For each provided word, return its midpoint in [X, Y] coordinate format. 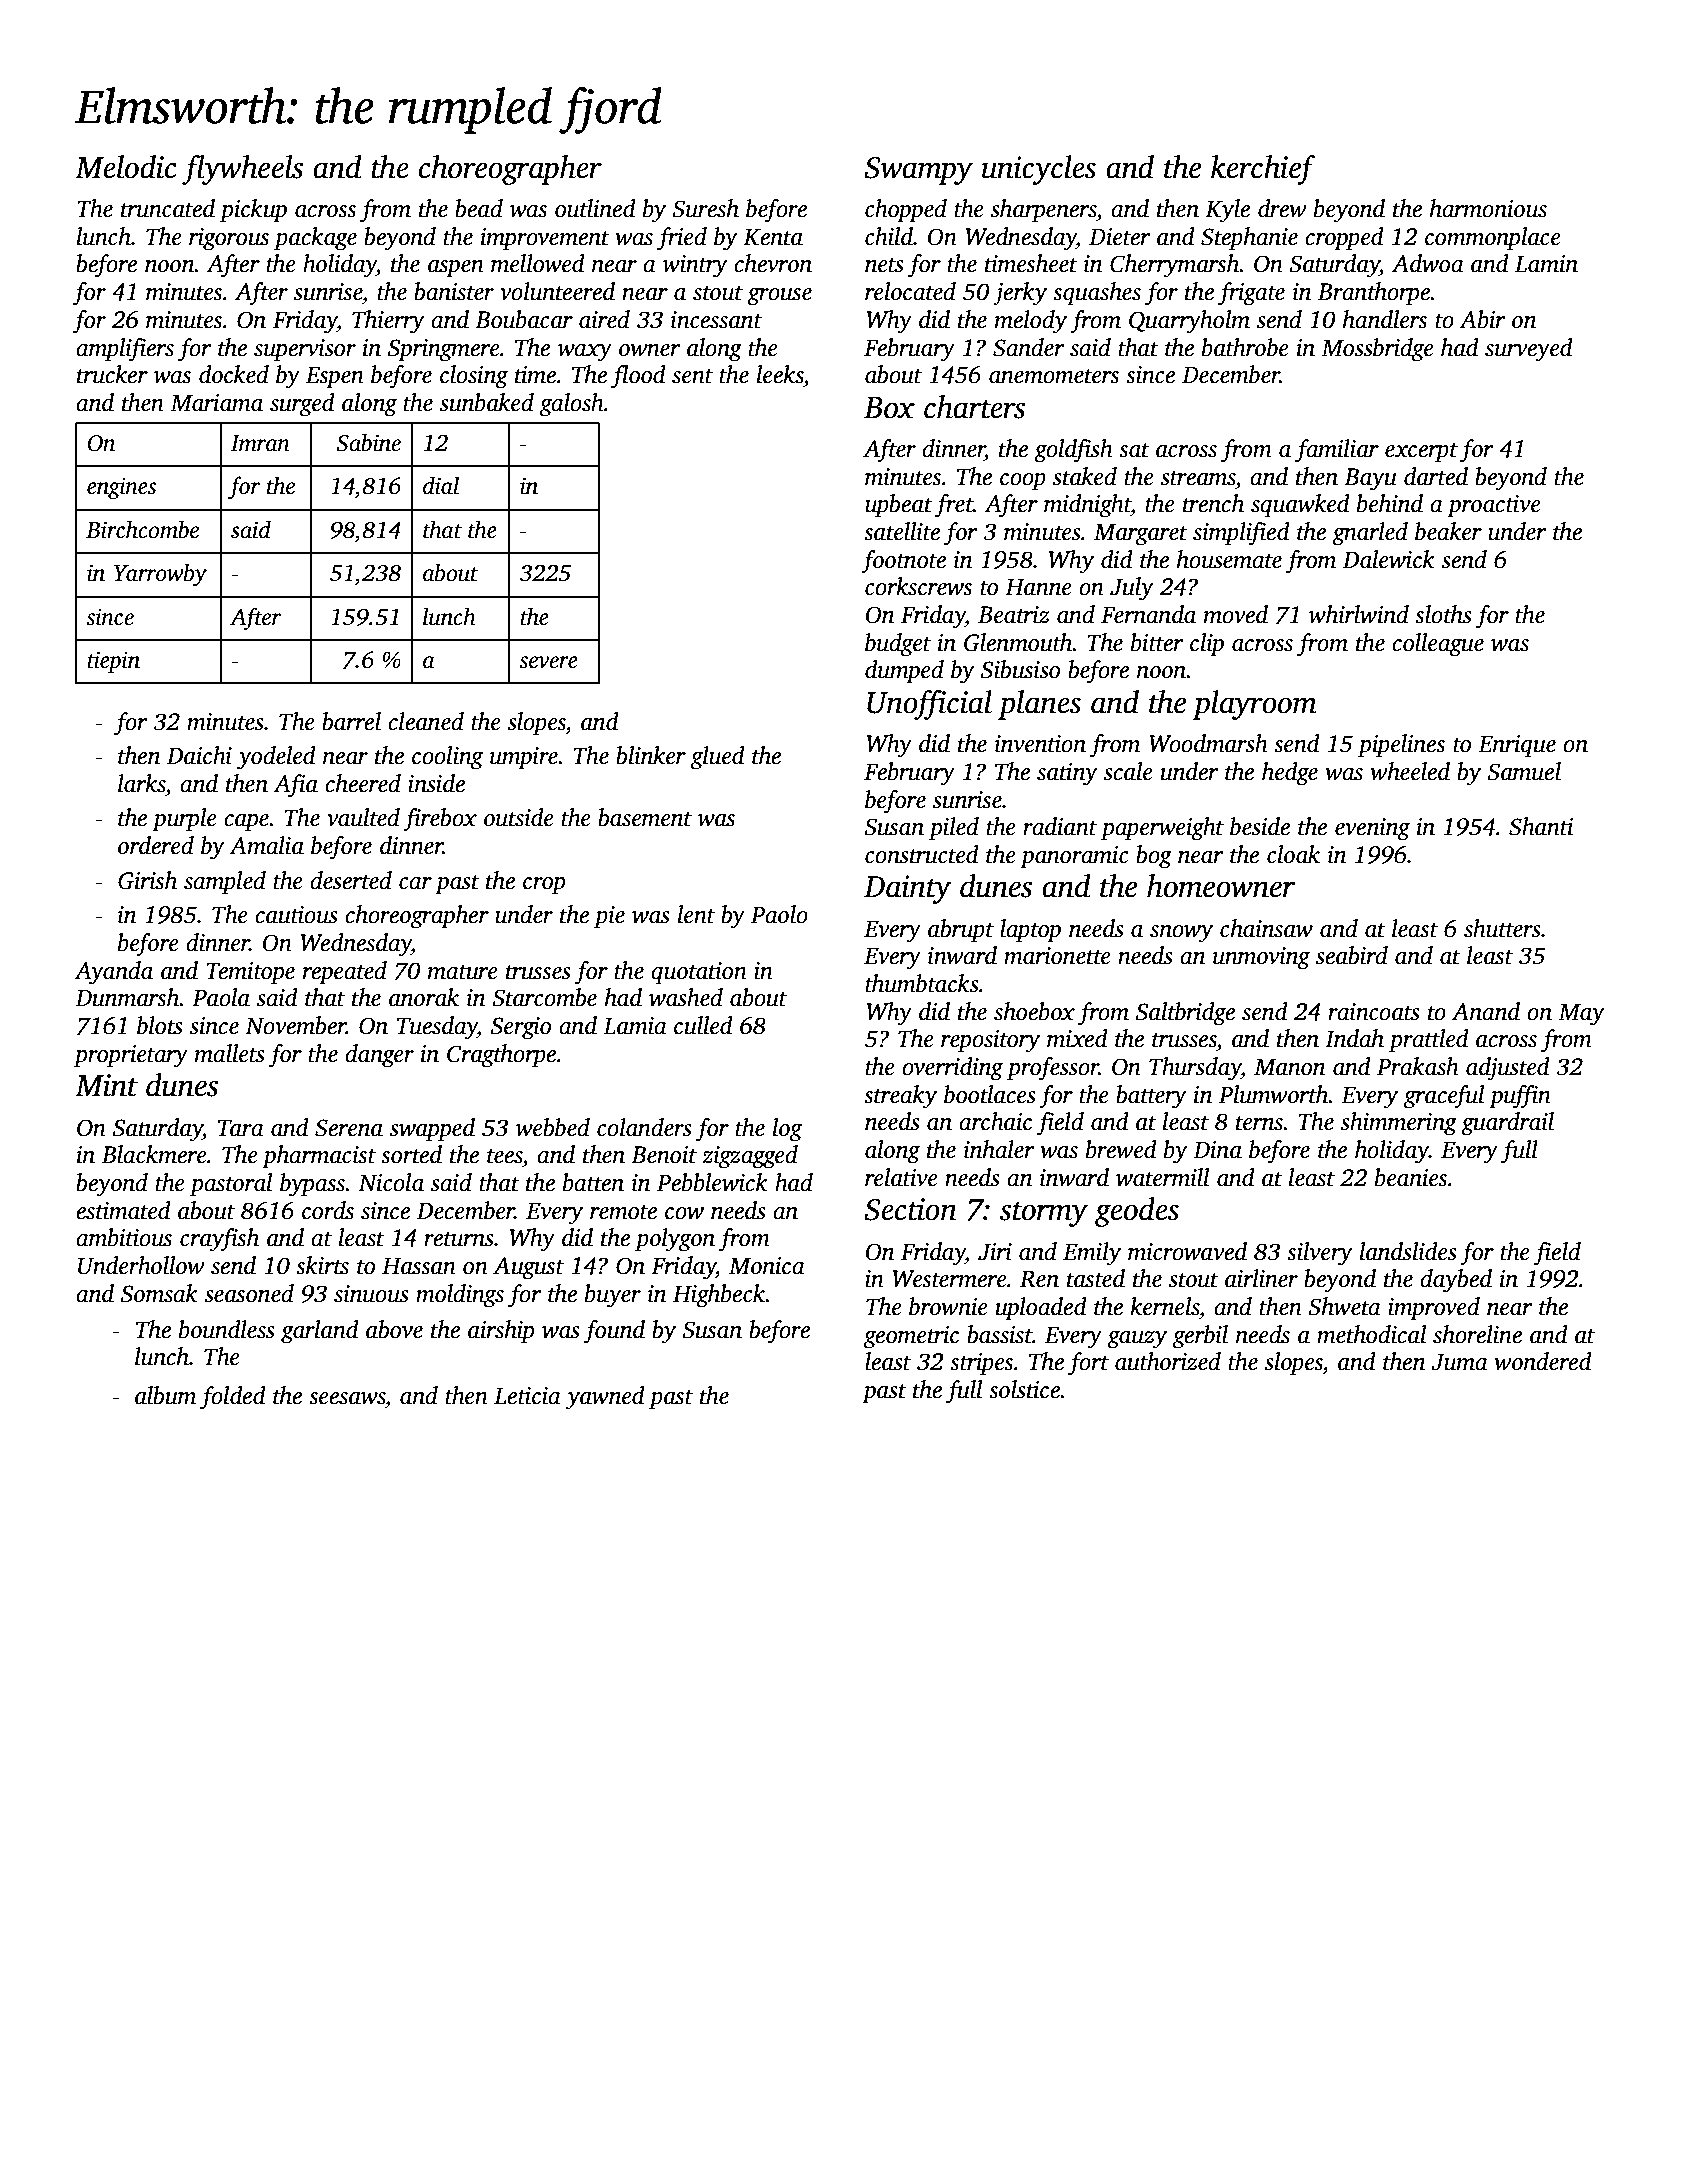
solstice [1025, 1389]
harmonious [1488, 208]
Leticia [527, 1396]
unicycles [1039, 170]
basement [645, 817]
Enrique [1517, 746]
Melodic [126, 167]
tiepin [113, 662]
